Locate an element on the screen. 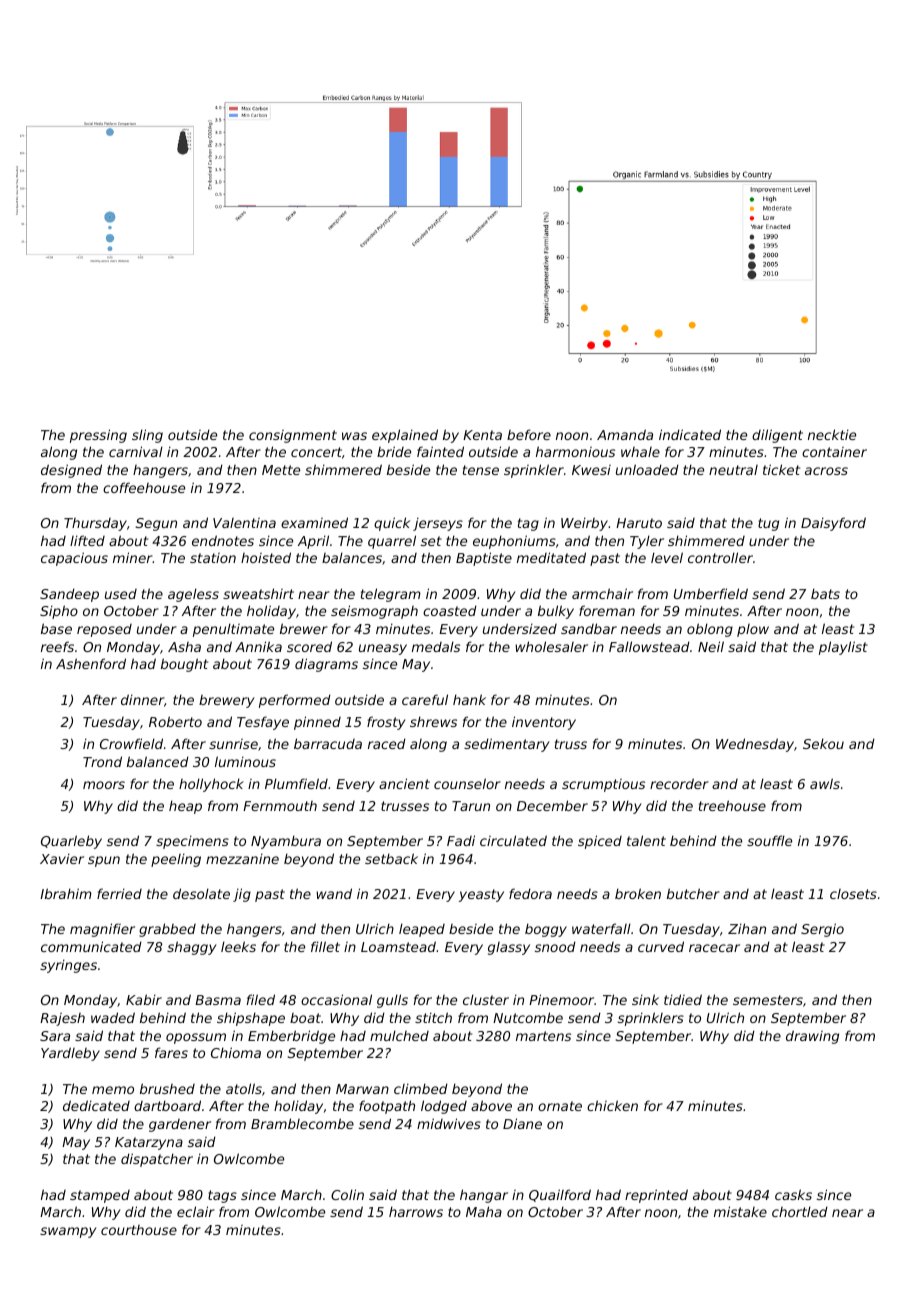 This screenshot has height=1308, width=924. unloaded is located at coordinates (647, 469).
